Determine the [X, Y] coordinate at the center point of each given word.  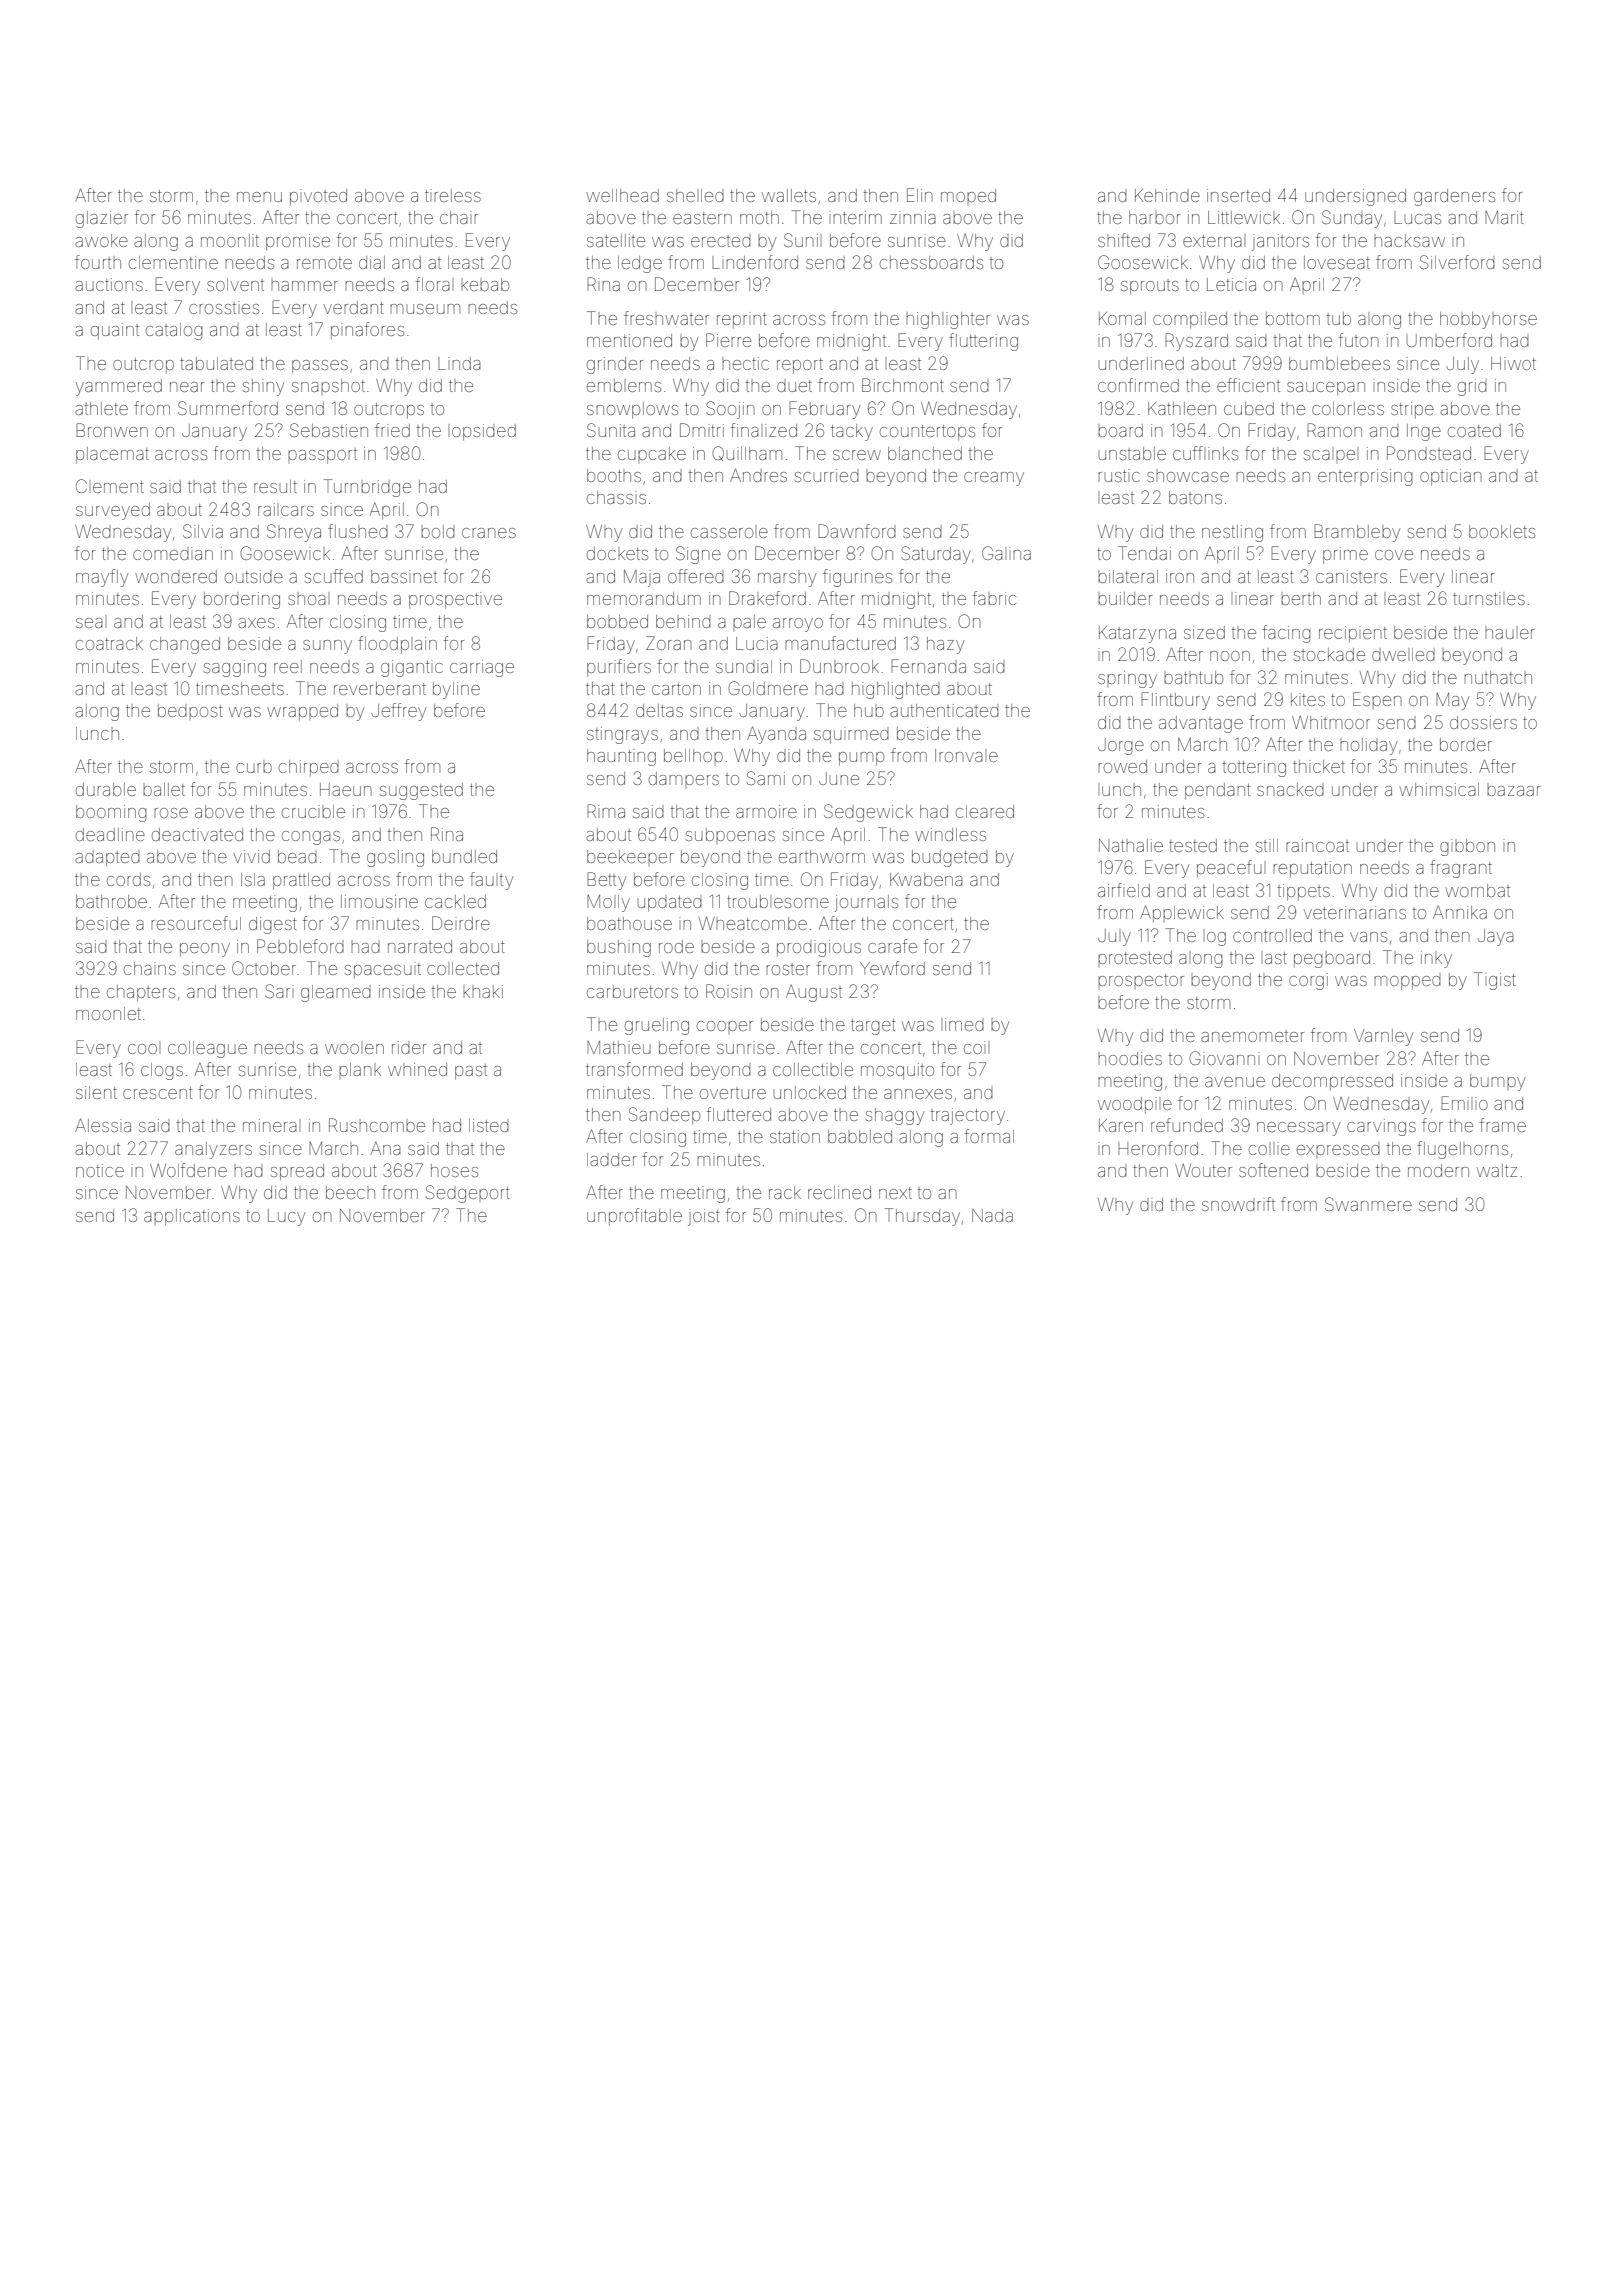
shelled [695, 195]
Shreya [294, 533]
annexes [918, 1094]
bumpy [1497, 1082]
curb [254, 768]
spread [297, 1172]
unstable [1132, 453]
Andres [758, 475]
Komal [1122, 318]
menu [259, 197]
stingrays [622, 735]
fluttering [983, 342]
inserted [1238, 195]
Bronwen [112, 430]
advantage [1201, 724]
